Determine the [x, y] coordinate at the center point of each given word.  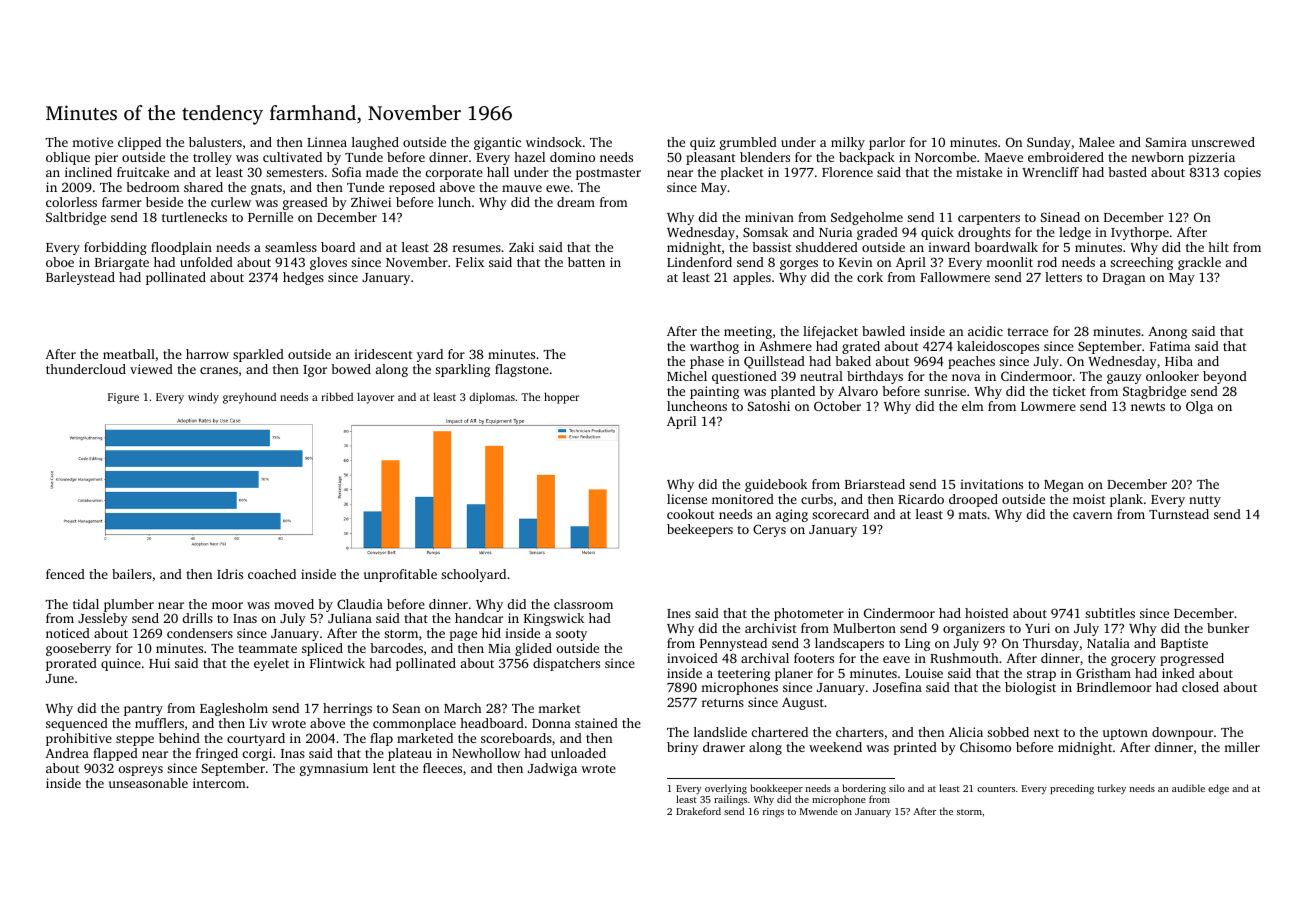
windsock [554, 142]
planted [793, 392]
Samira [1166, 142]
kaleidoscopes [998, 347]
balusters [215, 142]
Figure [123, 398]
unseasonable [148, 783]
